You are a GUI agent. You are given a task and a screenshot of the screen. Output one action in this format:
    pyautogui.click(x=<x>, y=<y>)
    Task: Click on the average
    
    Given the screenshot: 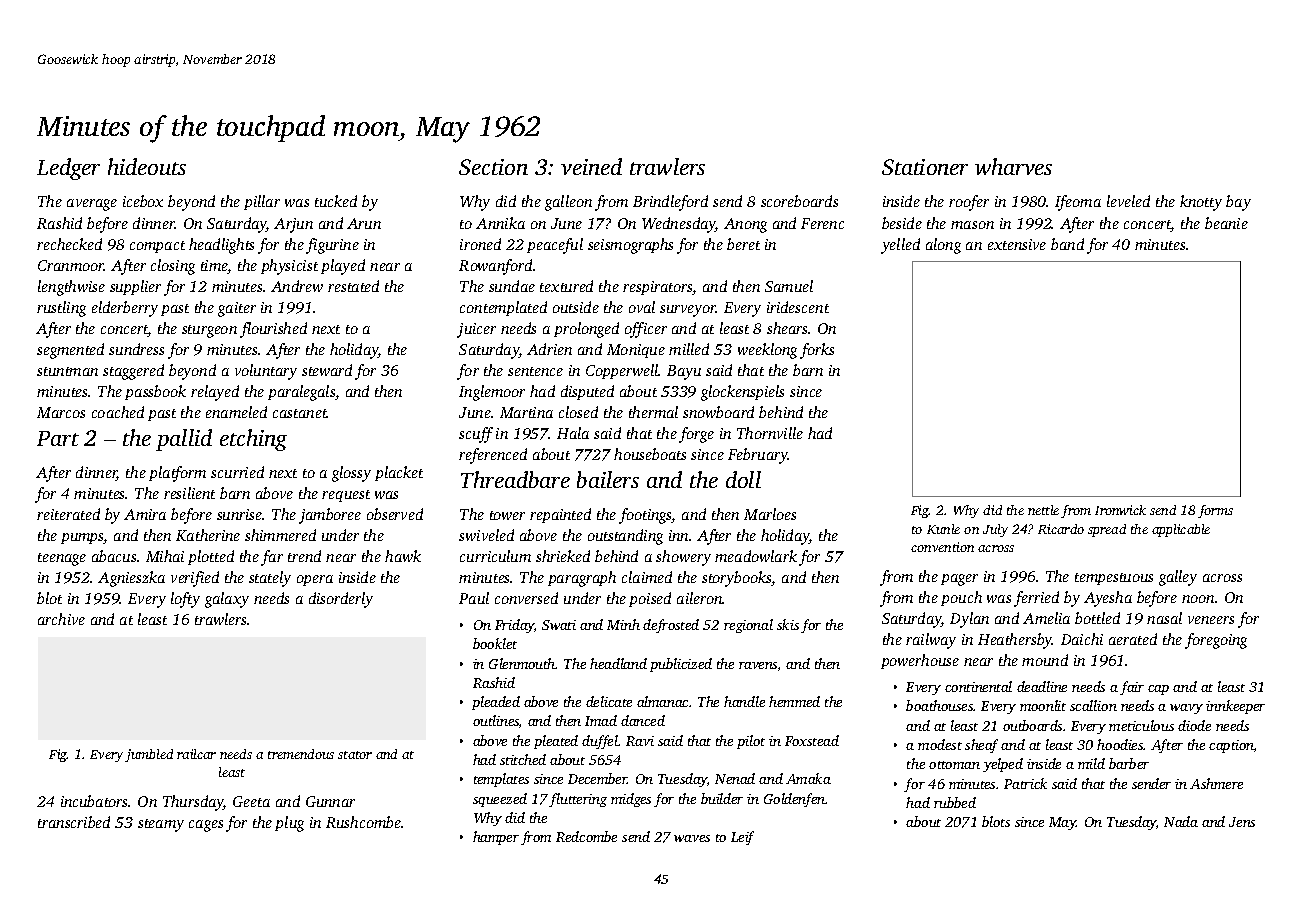 What is the action you would take?
    pyautogui.click(x=92, y=205)
